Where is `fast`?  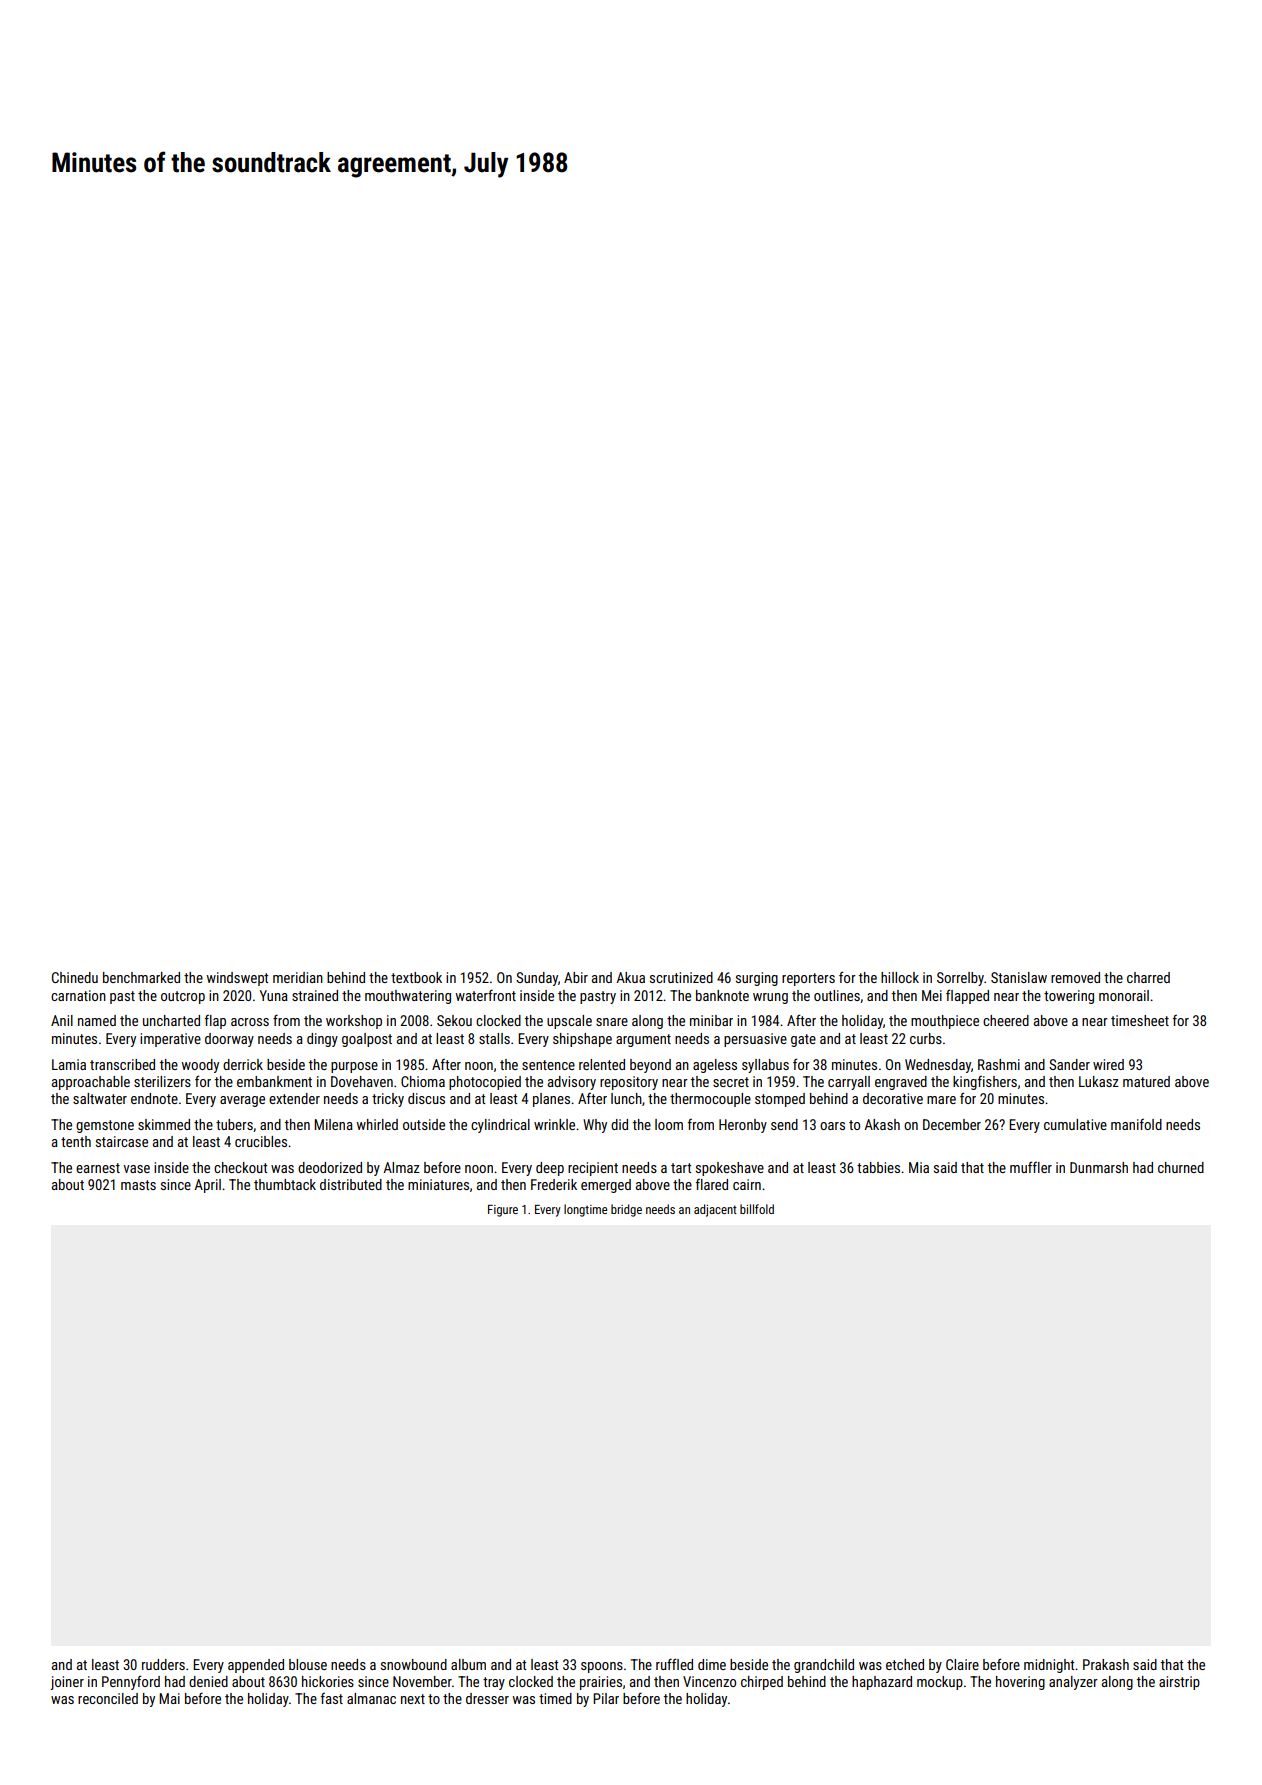 fast is located at coordinates (332, 1698).
